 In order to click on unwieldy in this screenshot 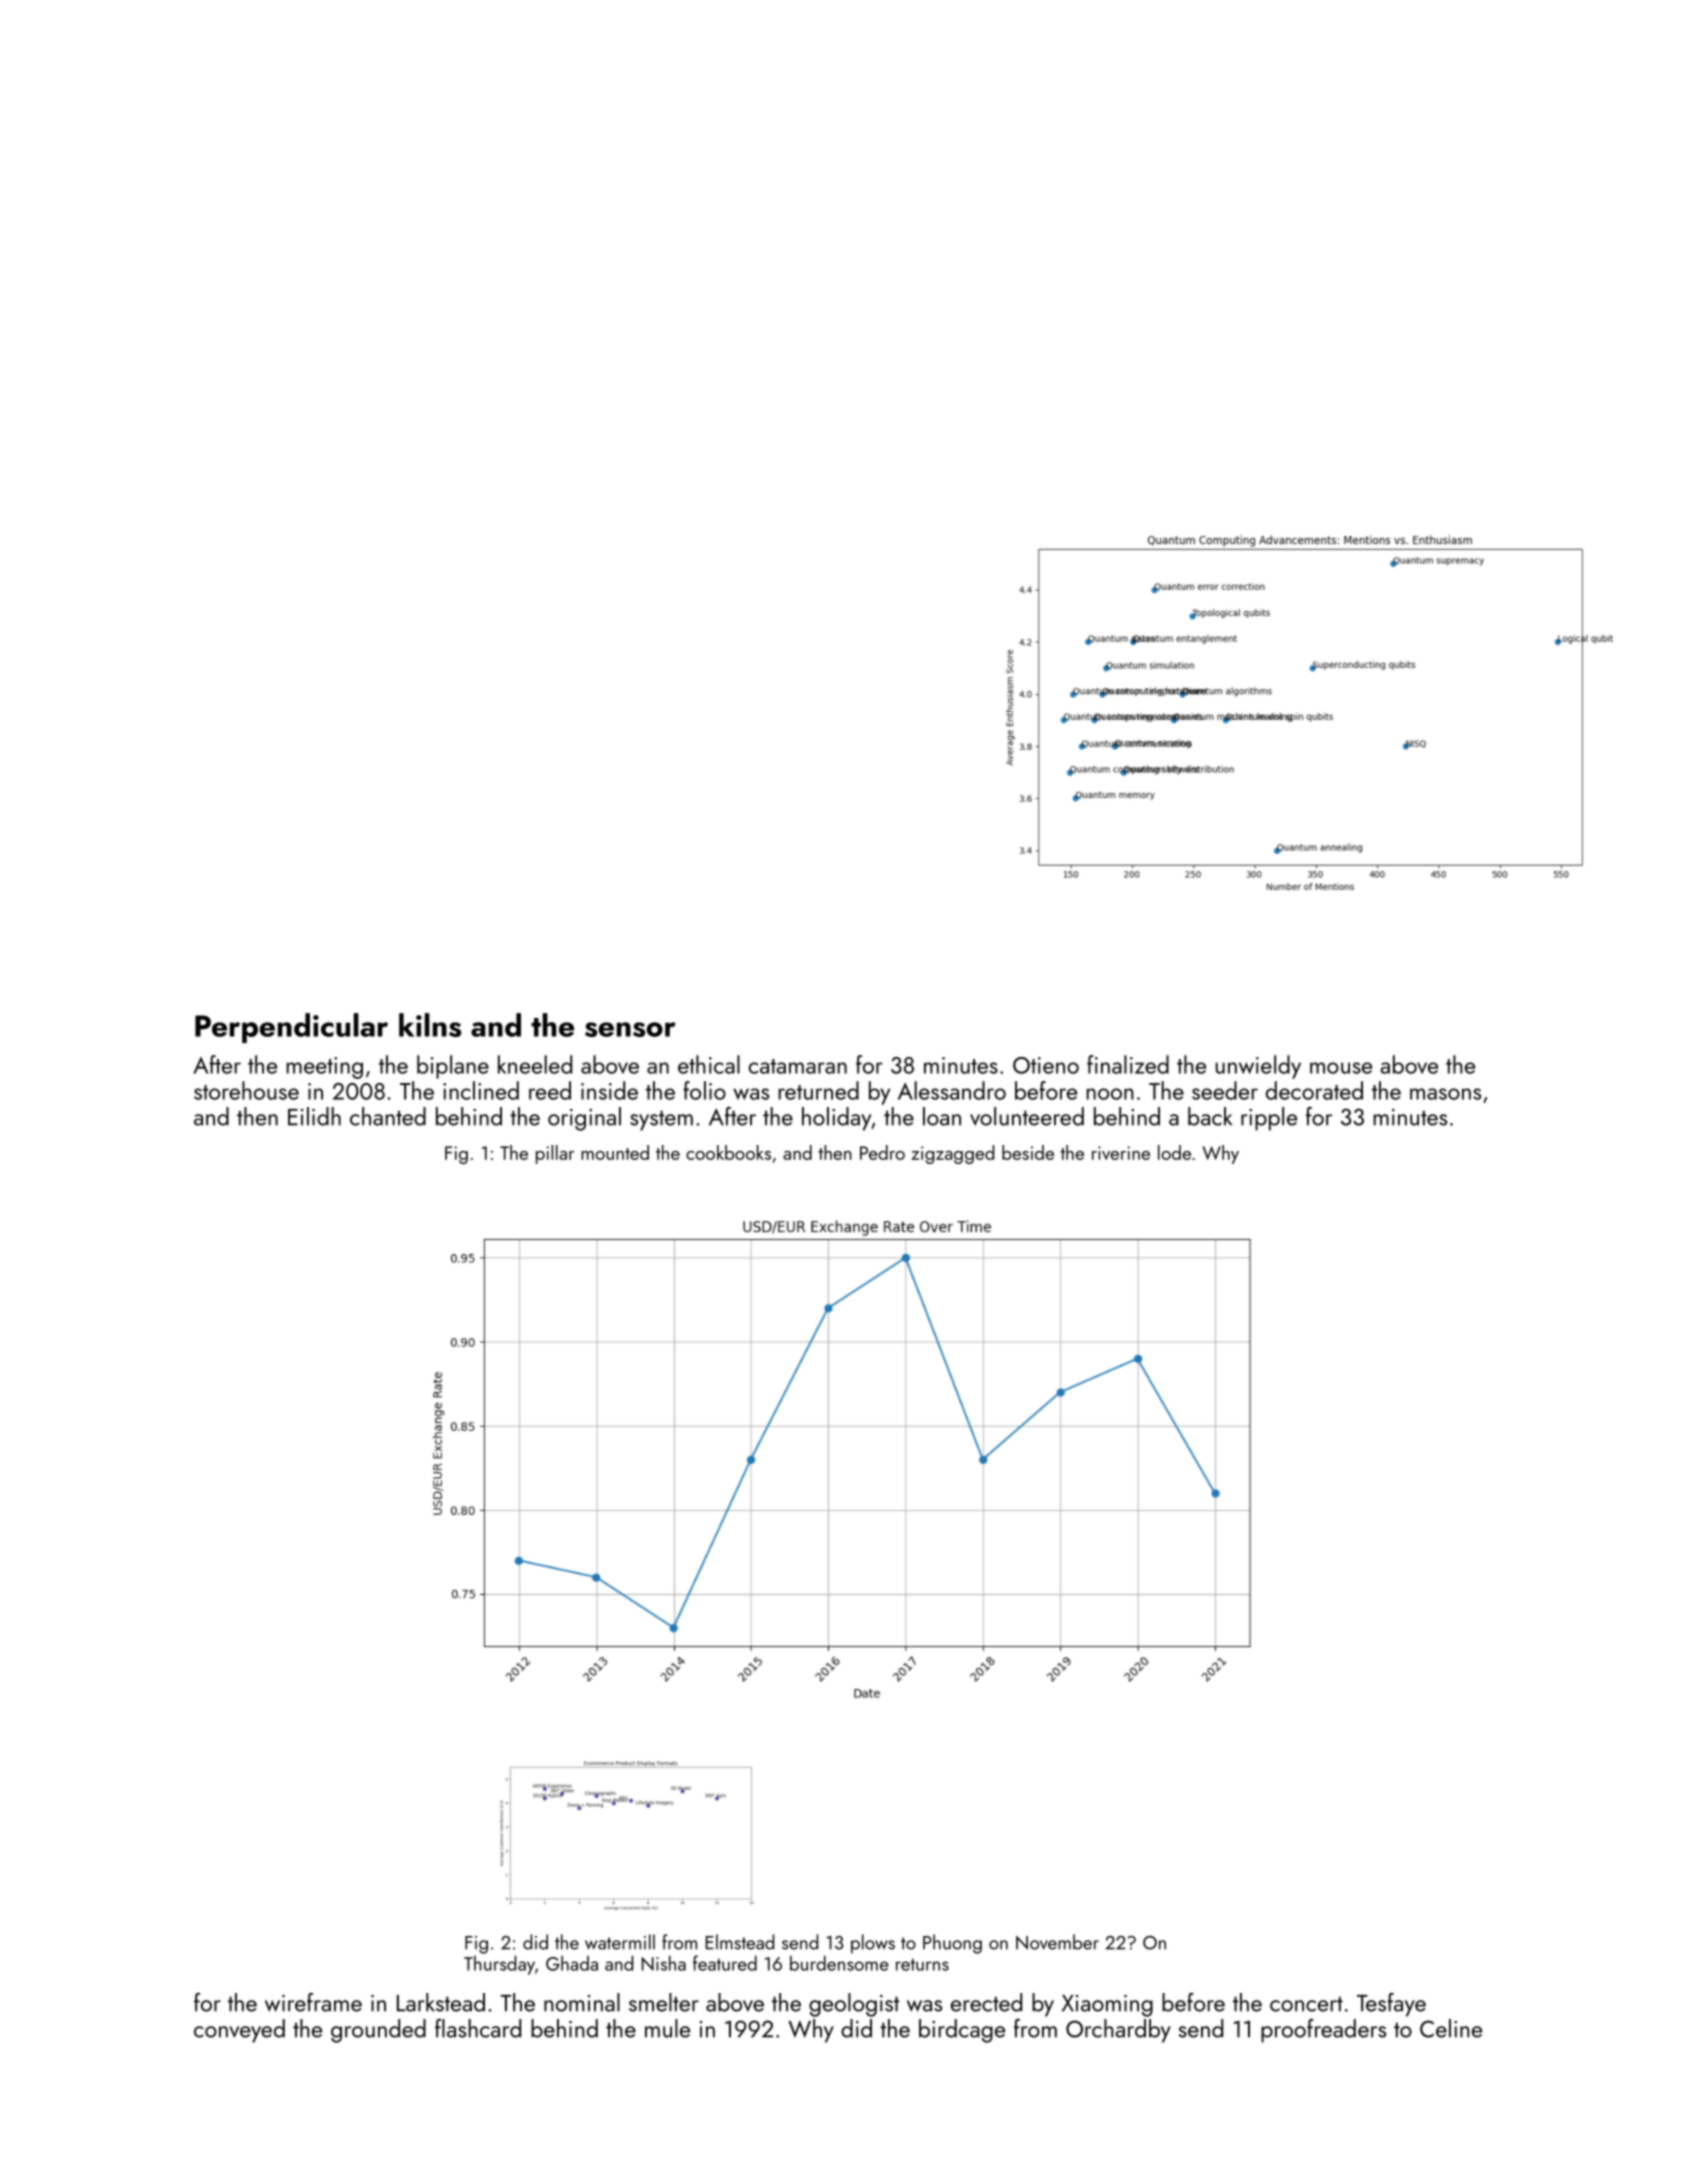, I will do `click(1258, 1067)`.
